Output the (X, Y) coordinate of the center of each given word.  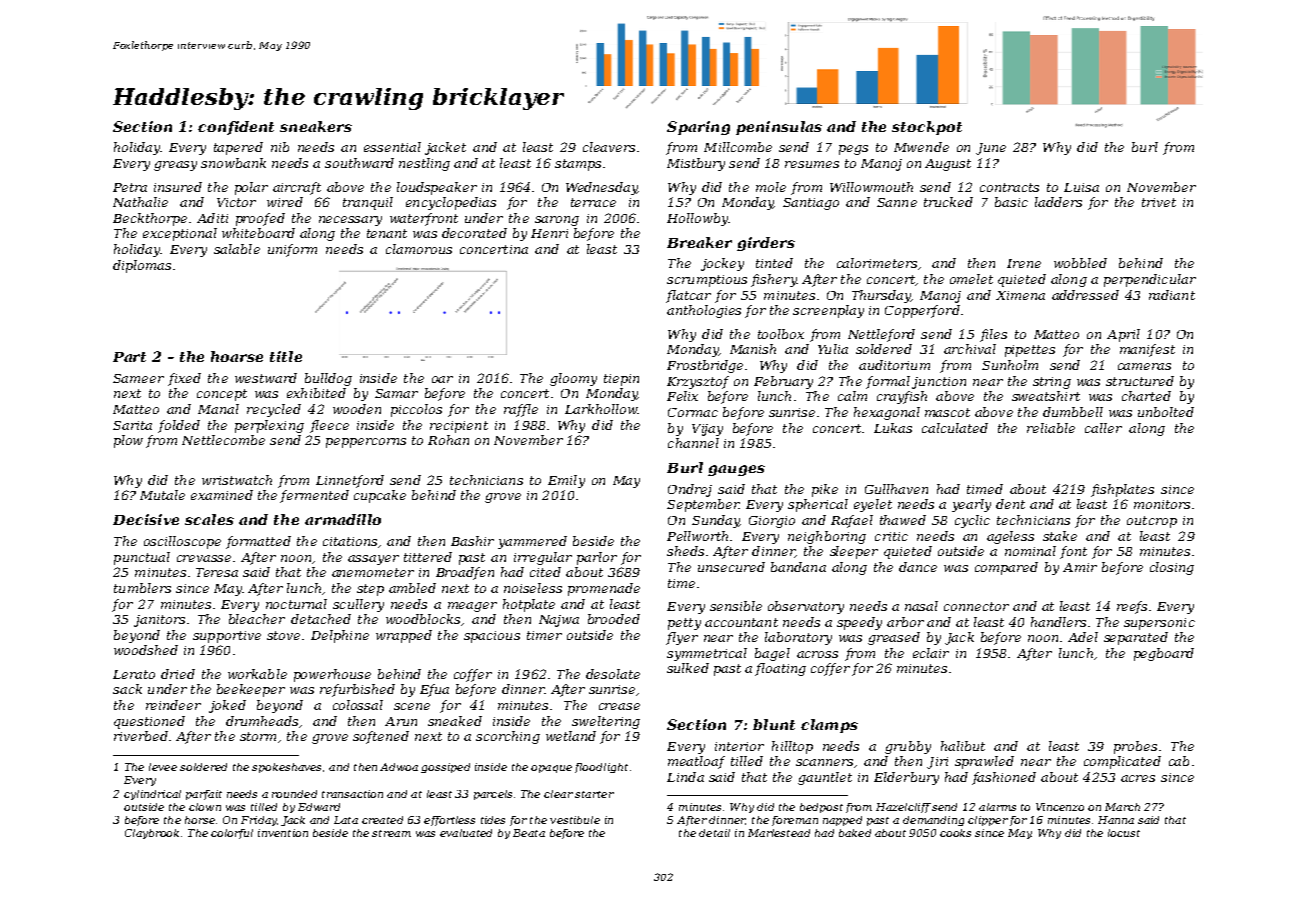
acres (1138, 778)
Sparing (698, 128)
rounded (294, 794)
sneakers (316, 126)
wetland (571, 736)
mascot (947, 412)
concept (222, 395)
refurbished (357, 690)
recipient (459, 427)
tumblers (142, 588)
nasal (921, 606)
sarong (557, 221)
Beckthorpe (150, 219)
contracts (1009, 187)
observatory (806, 607)
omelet (971, 279)
